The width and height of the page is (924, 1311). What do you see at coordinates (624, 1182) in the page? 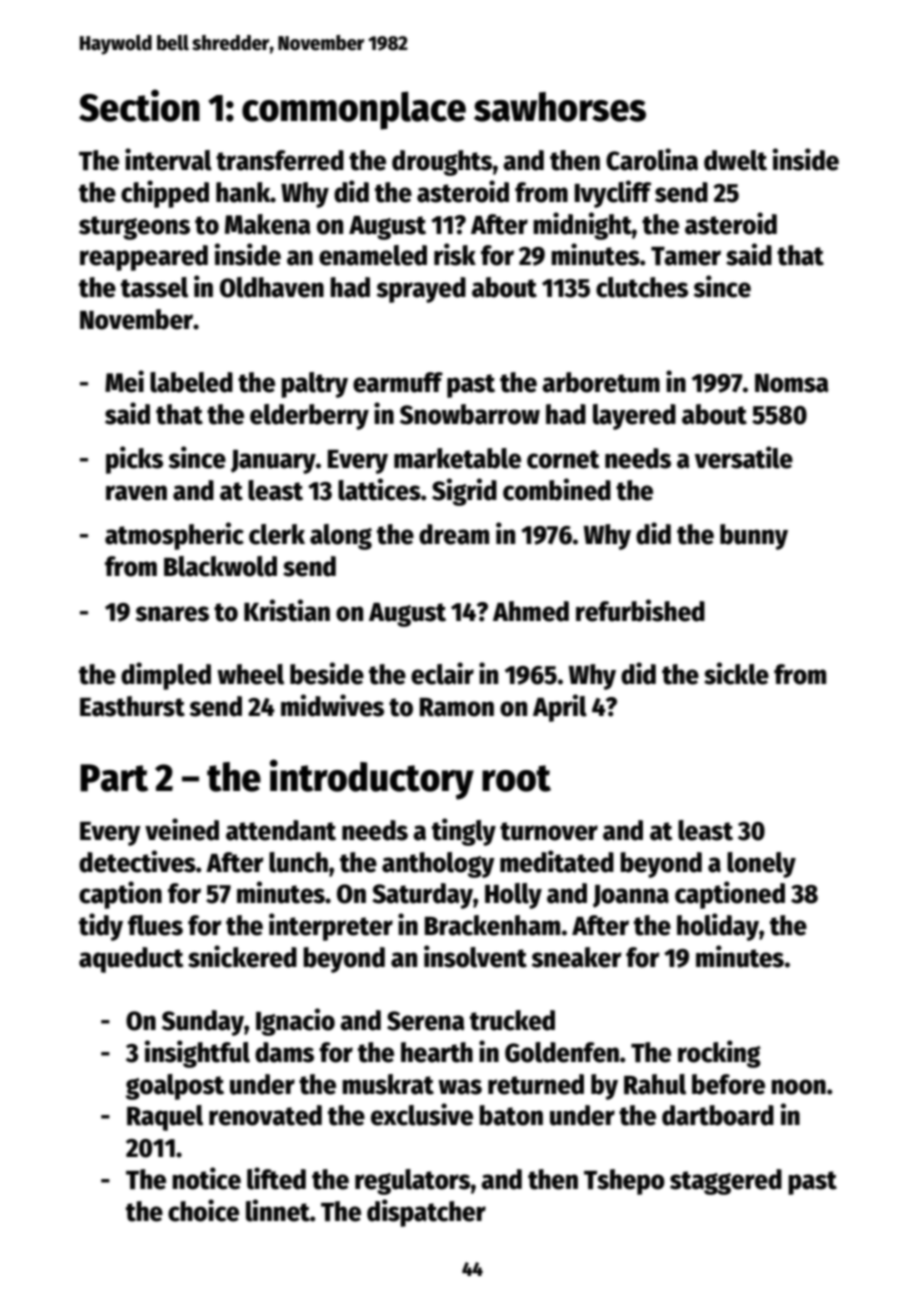
I see `Tshepo` at bounding box center [624, 1182].
